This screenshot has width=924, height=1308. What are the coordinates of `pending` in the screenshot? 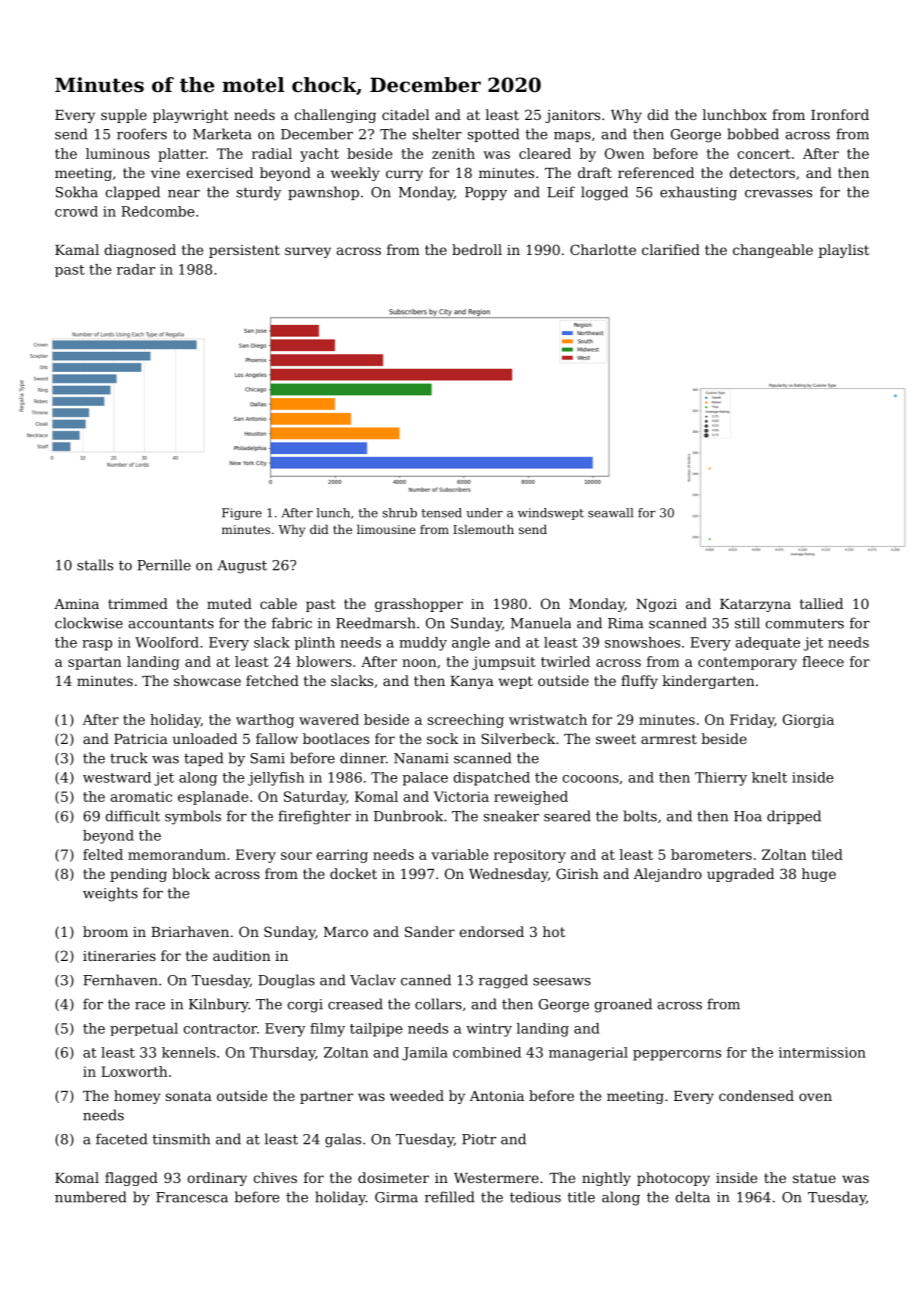 It's located at (138, 875).
